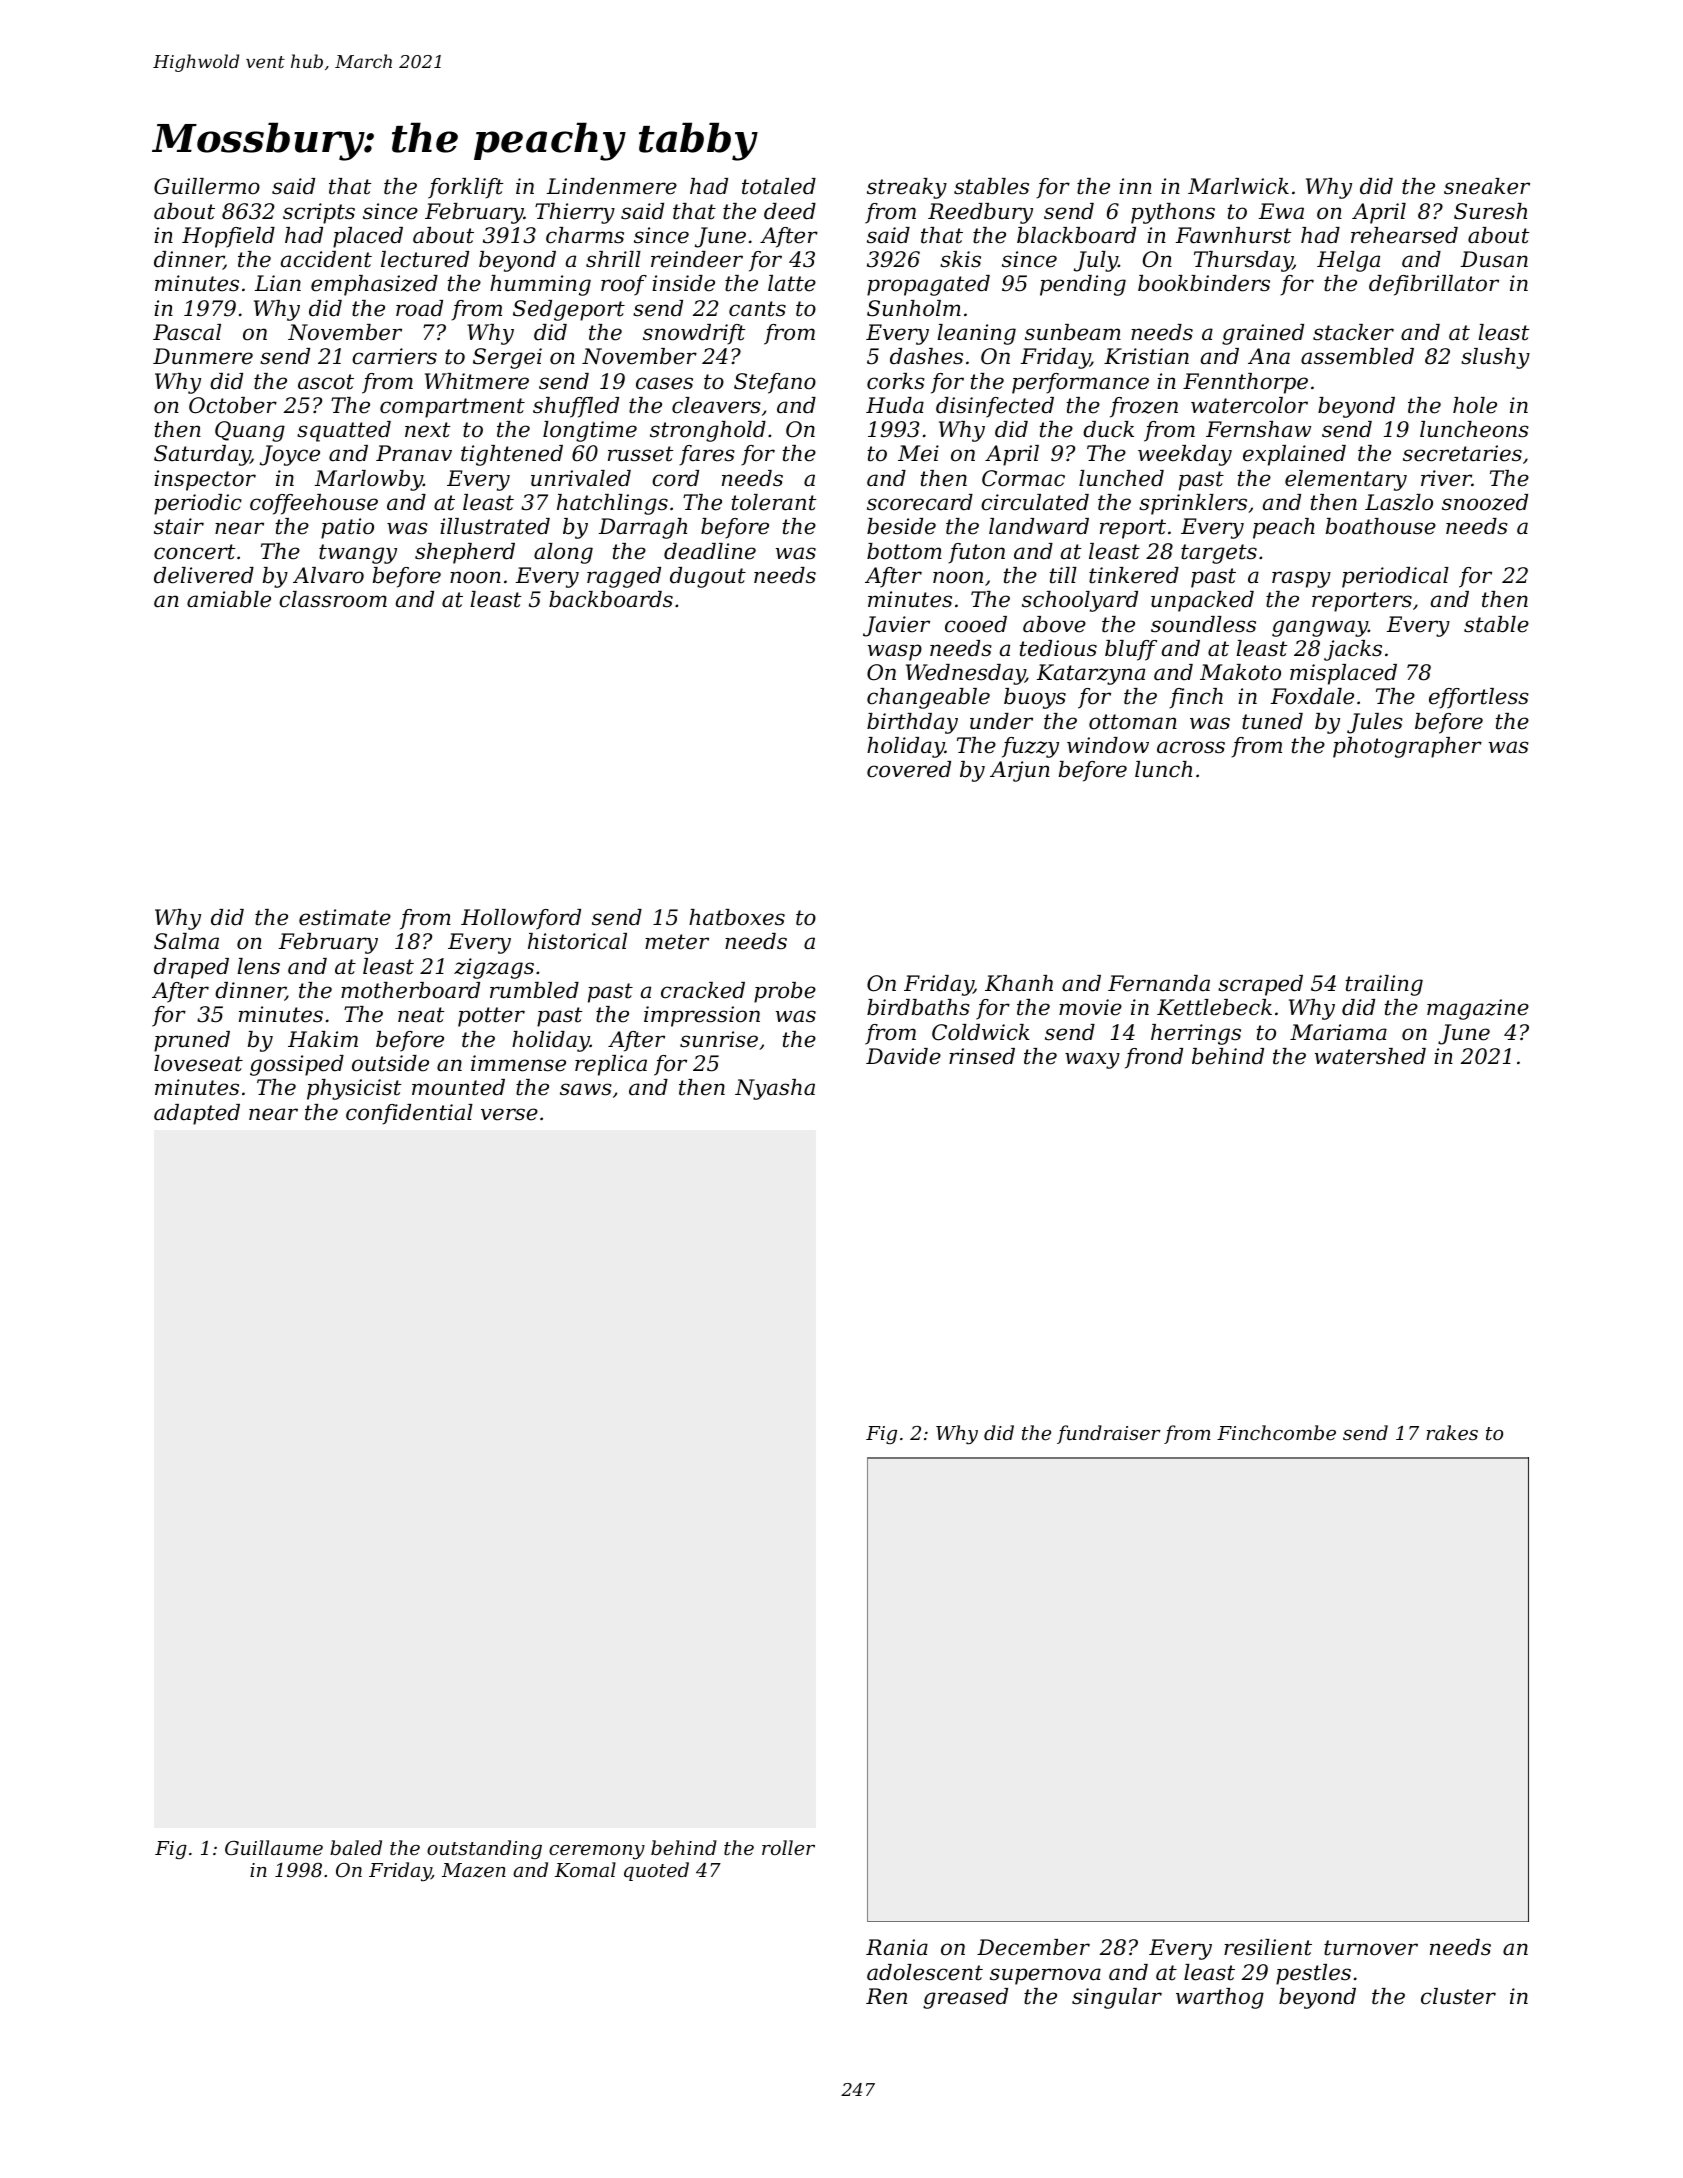 This page has height=2178, width=1683. What do you see at coordinates (521, 919) in the page?
I see `Hollowford` at bounding box center [521, 919].
